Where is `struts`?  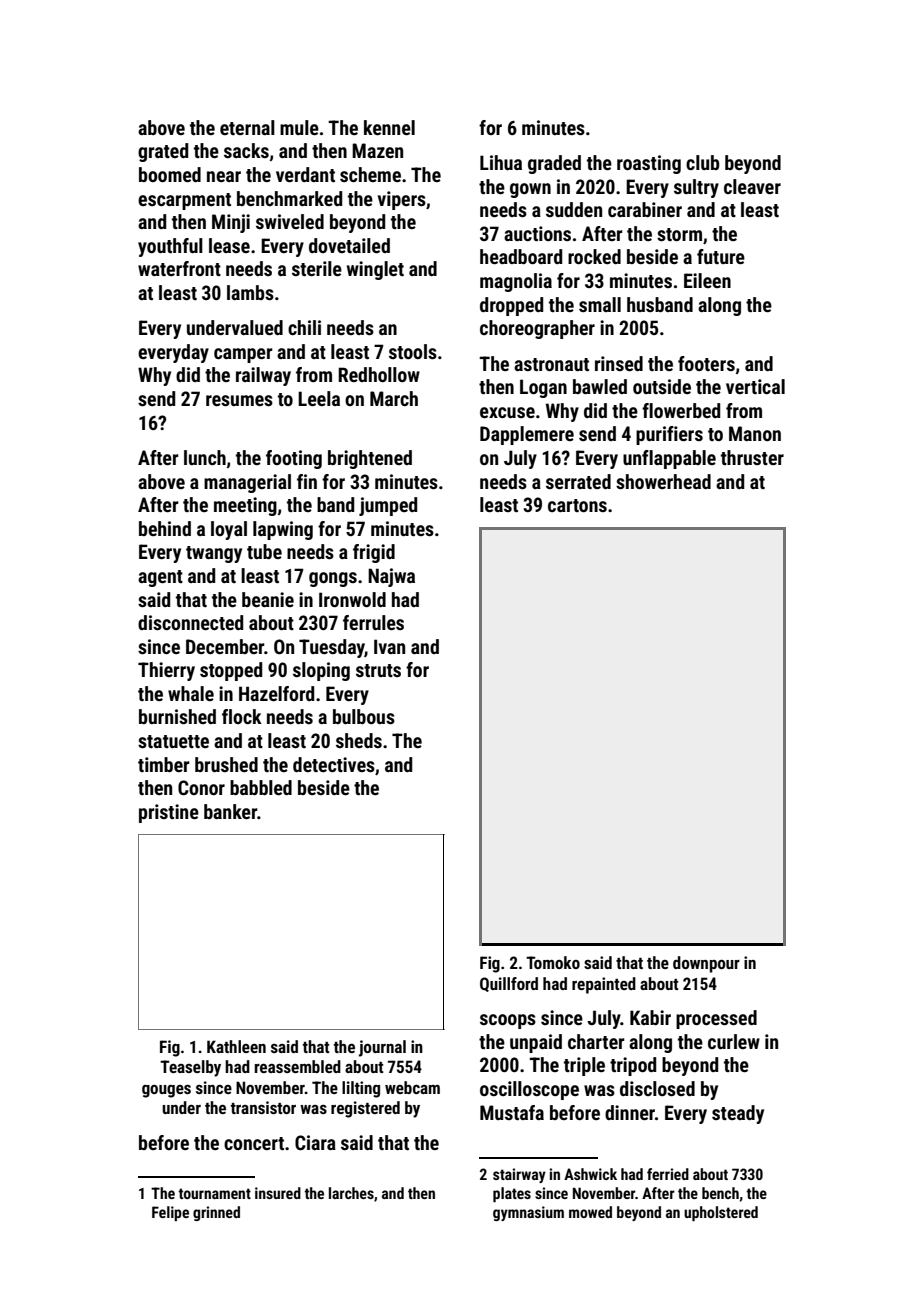 struts is located at coordinates (378, 670).
